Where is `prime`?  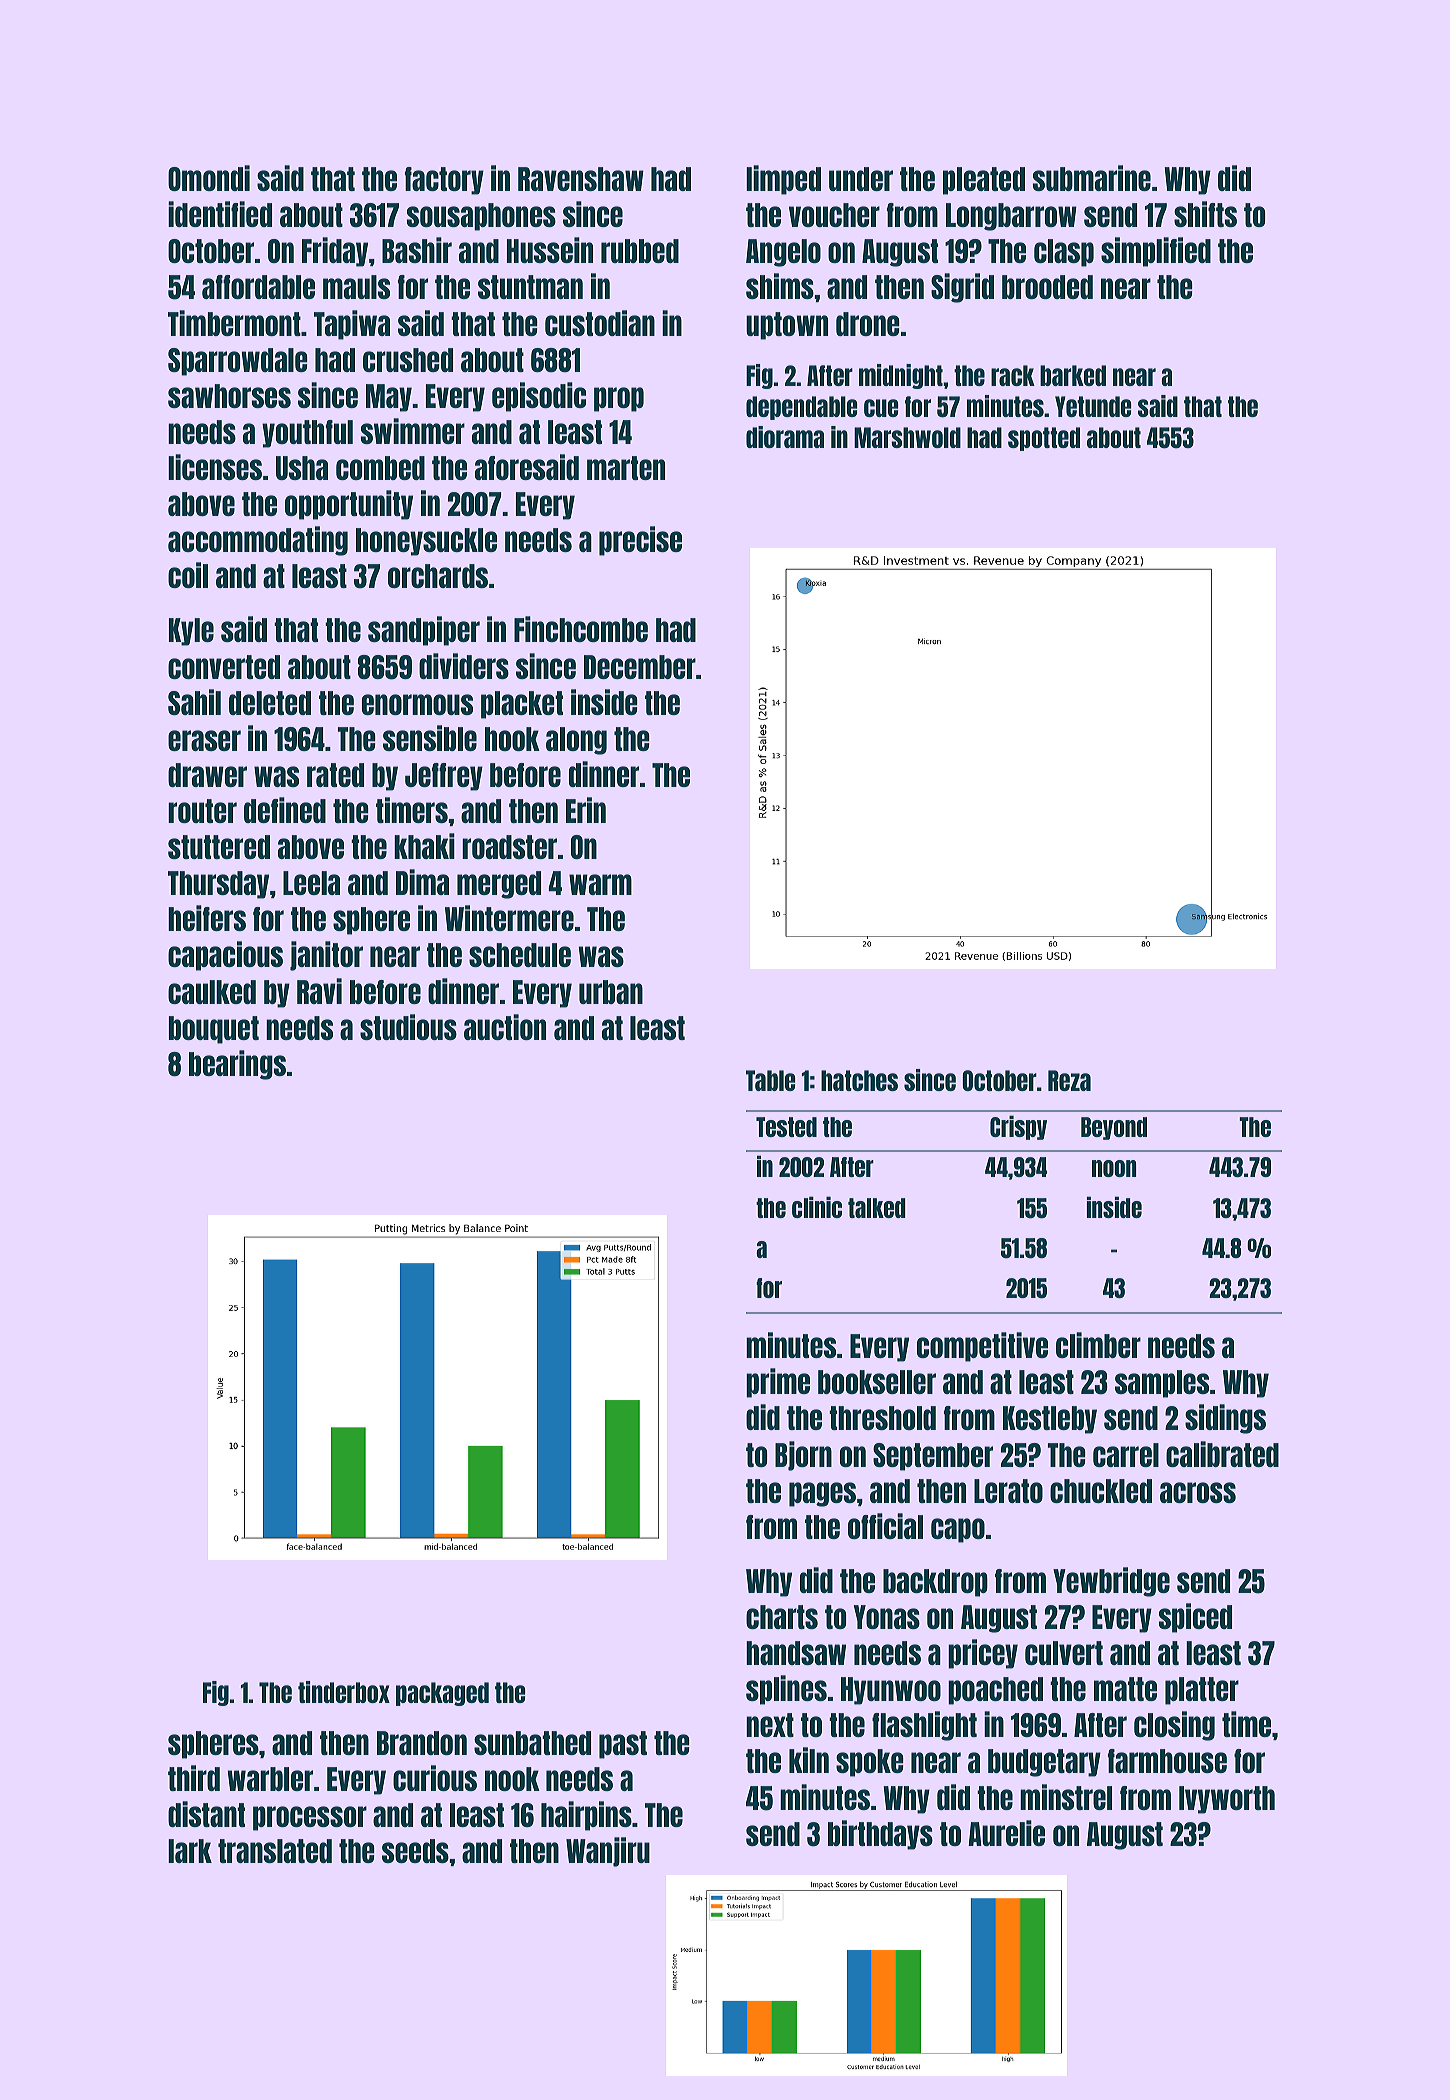
prime is located at coordinates (778, 1383).
